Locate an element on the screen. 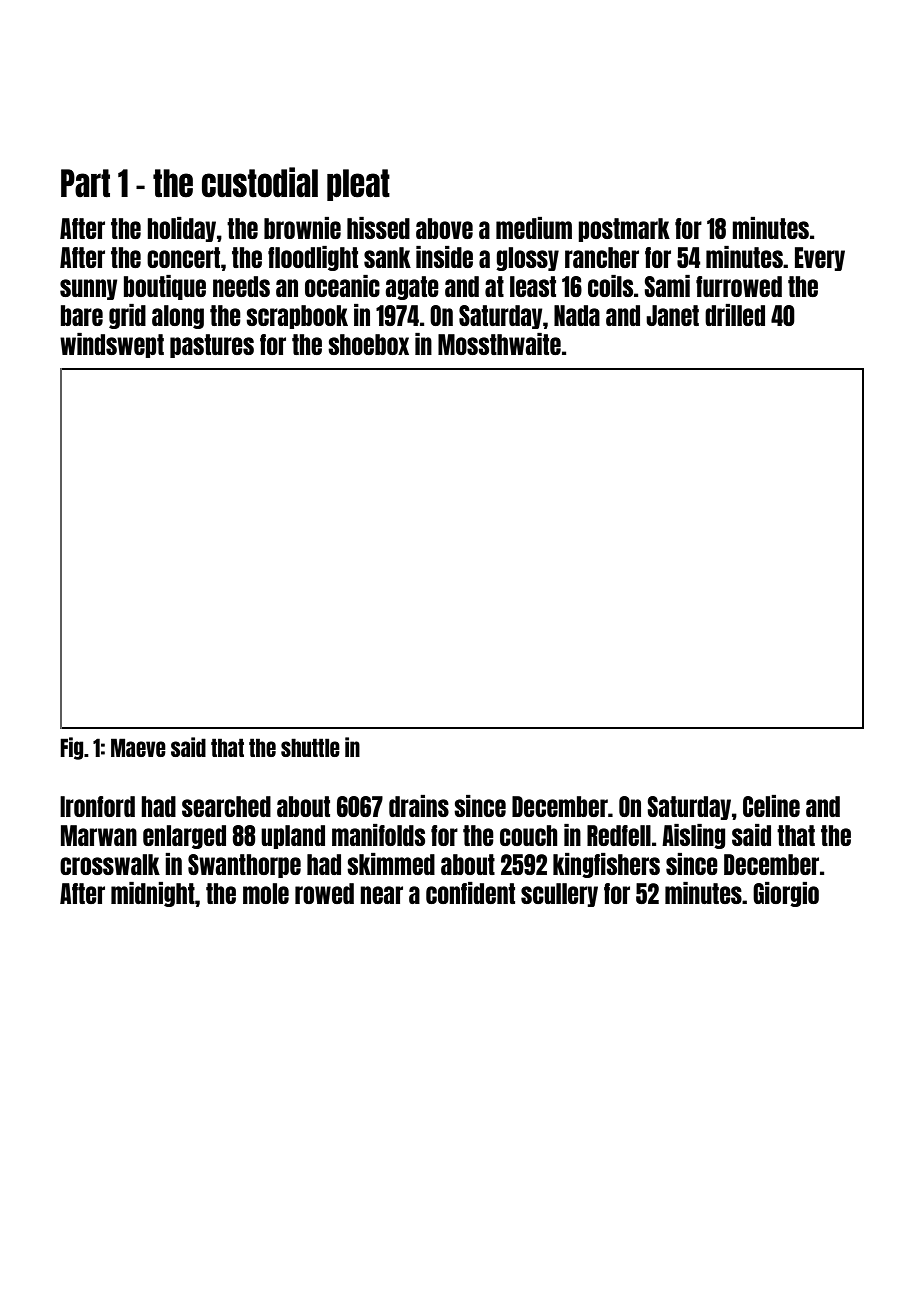  Mossthwaite is located at coordinates (499, 344).
